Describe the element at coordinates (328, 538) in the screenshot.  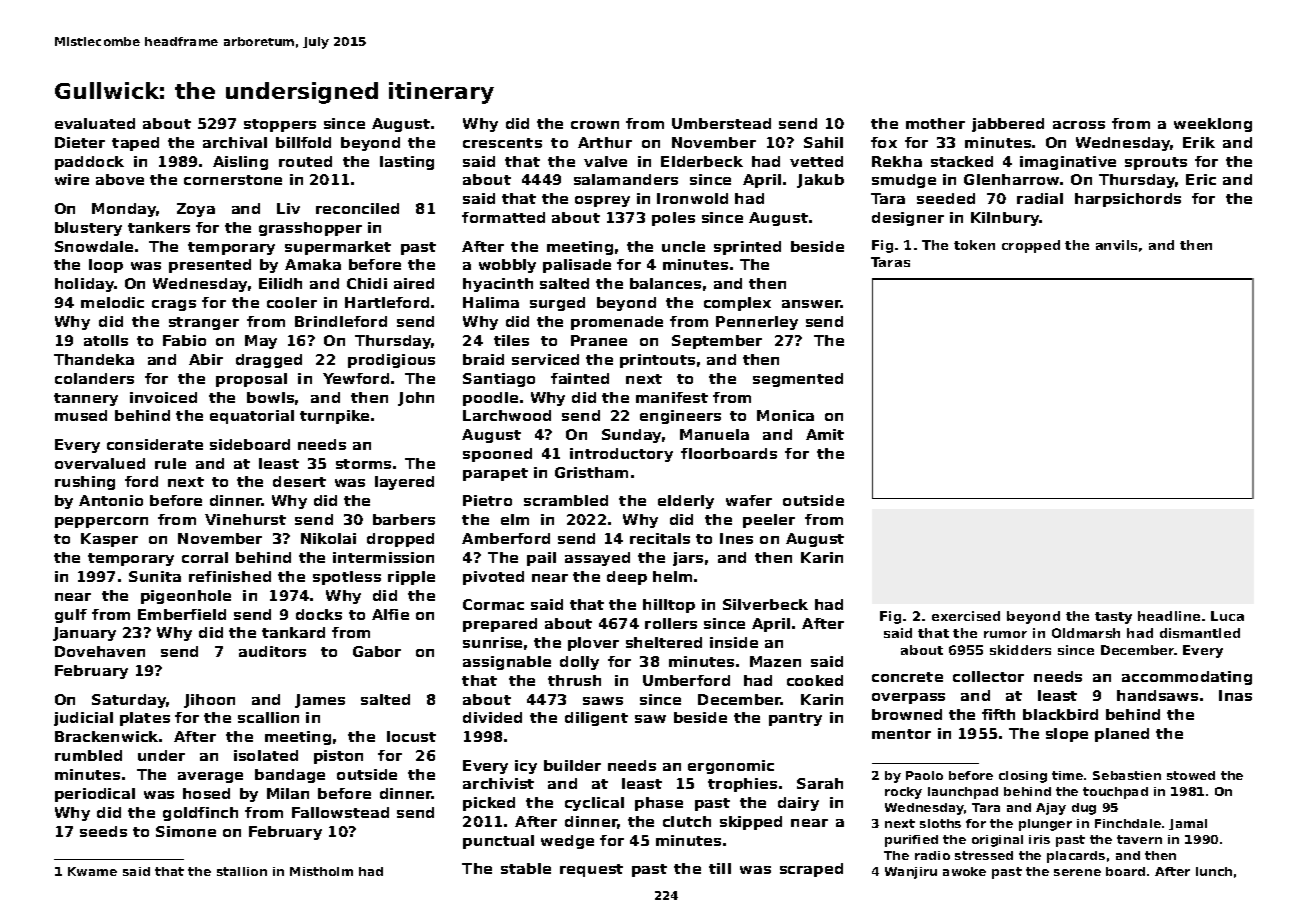
I see `Nikolai` at that location.
